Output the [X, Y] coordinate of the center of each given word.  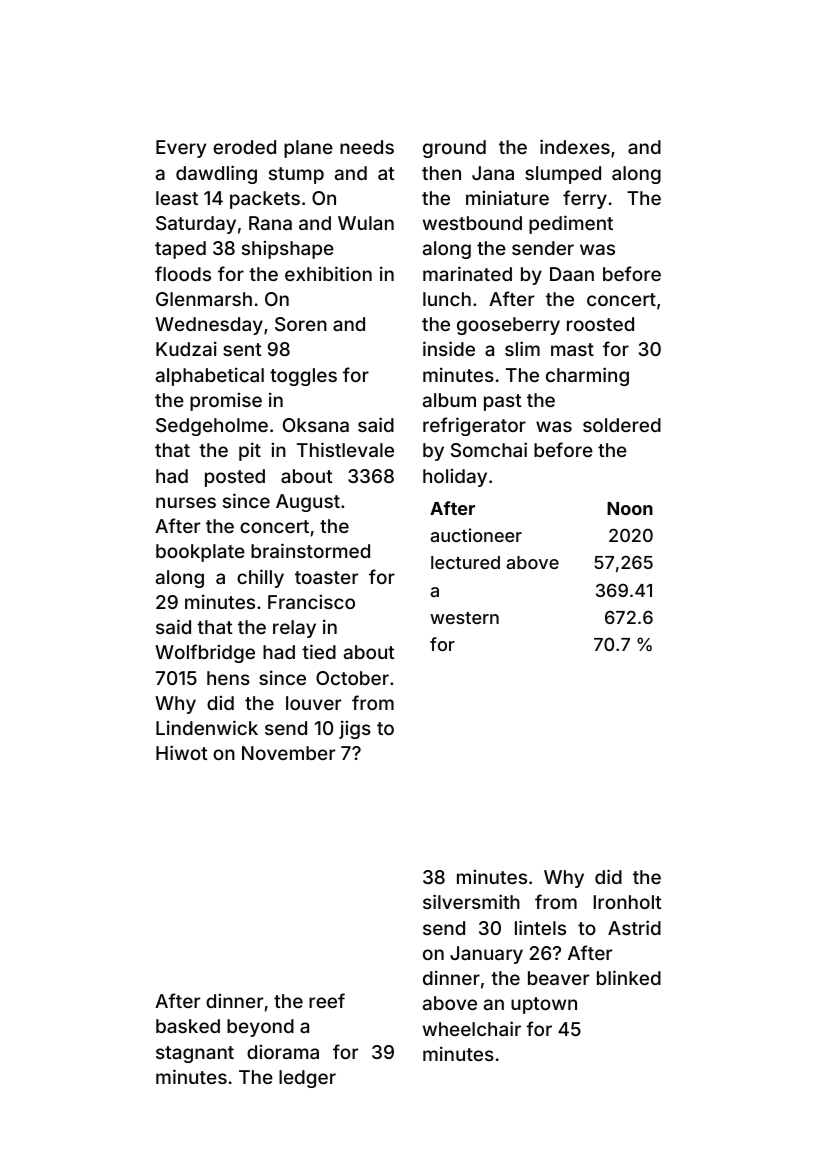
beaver [558, 978]
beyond [260, 1028]
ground [454, 149]
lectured [465, 562]
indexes [575, 146]
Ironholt [627, 902]
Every [181, 149]
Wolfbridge [205, 653]
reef [327, 1000]
